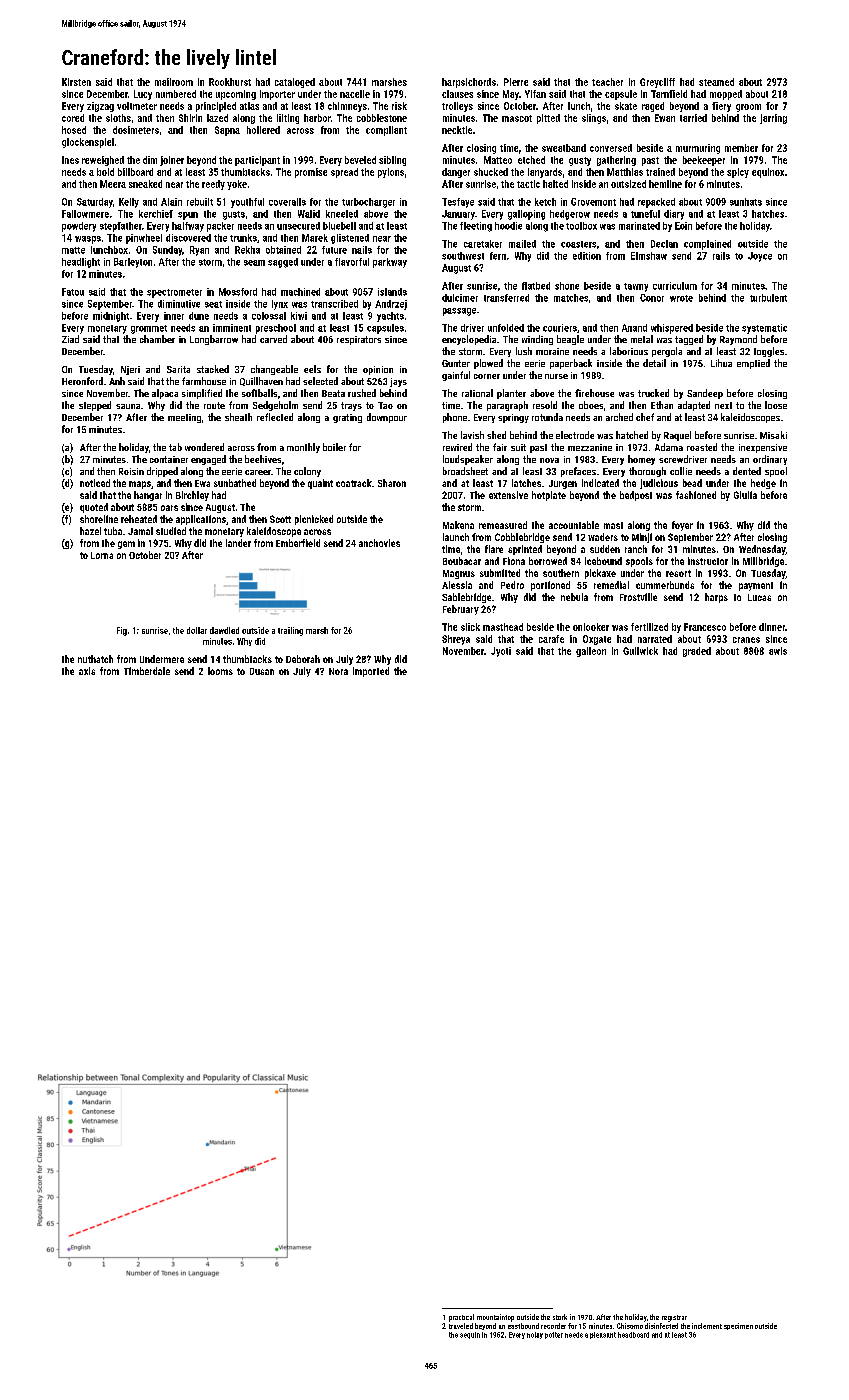 This screenshot has height=1400, width=849. What do you see at coordinates (697, 652) in the screenshot?
I see `graded` at bounding box center [697, 652].
